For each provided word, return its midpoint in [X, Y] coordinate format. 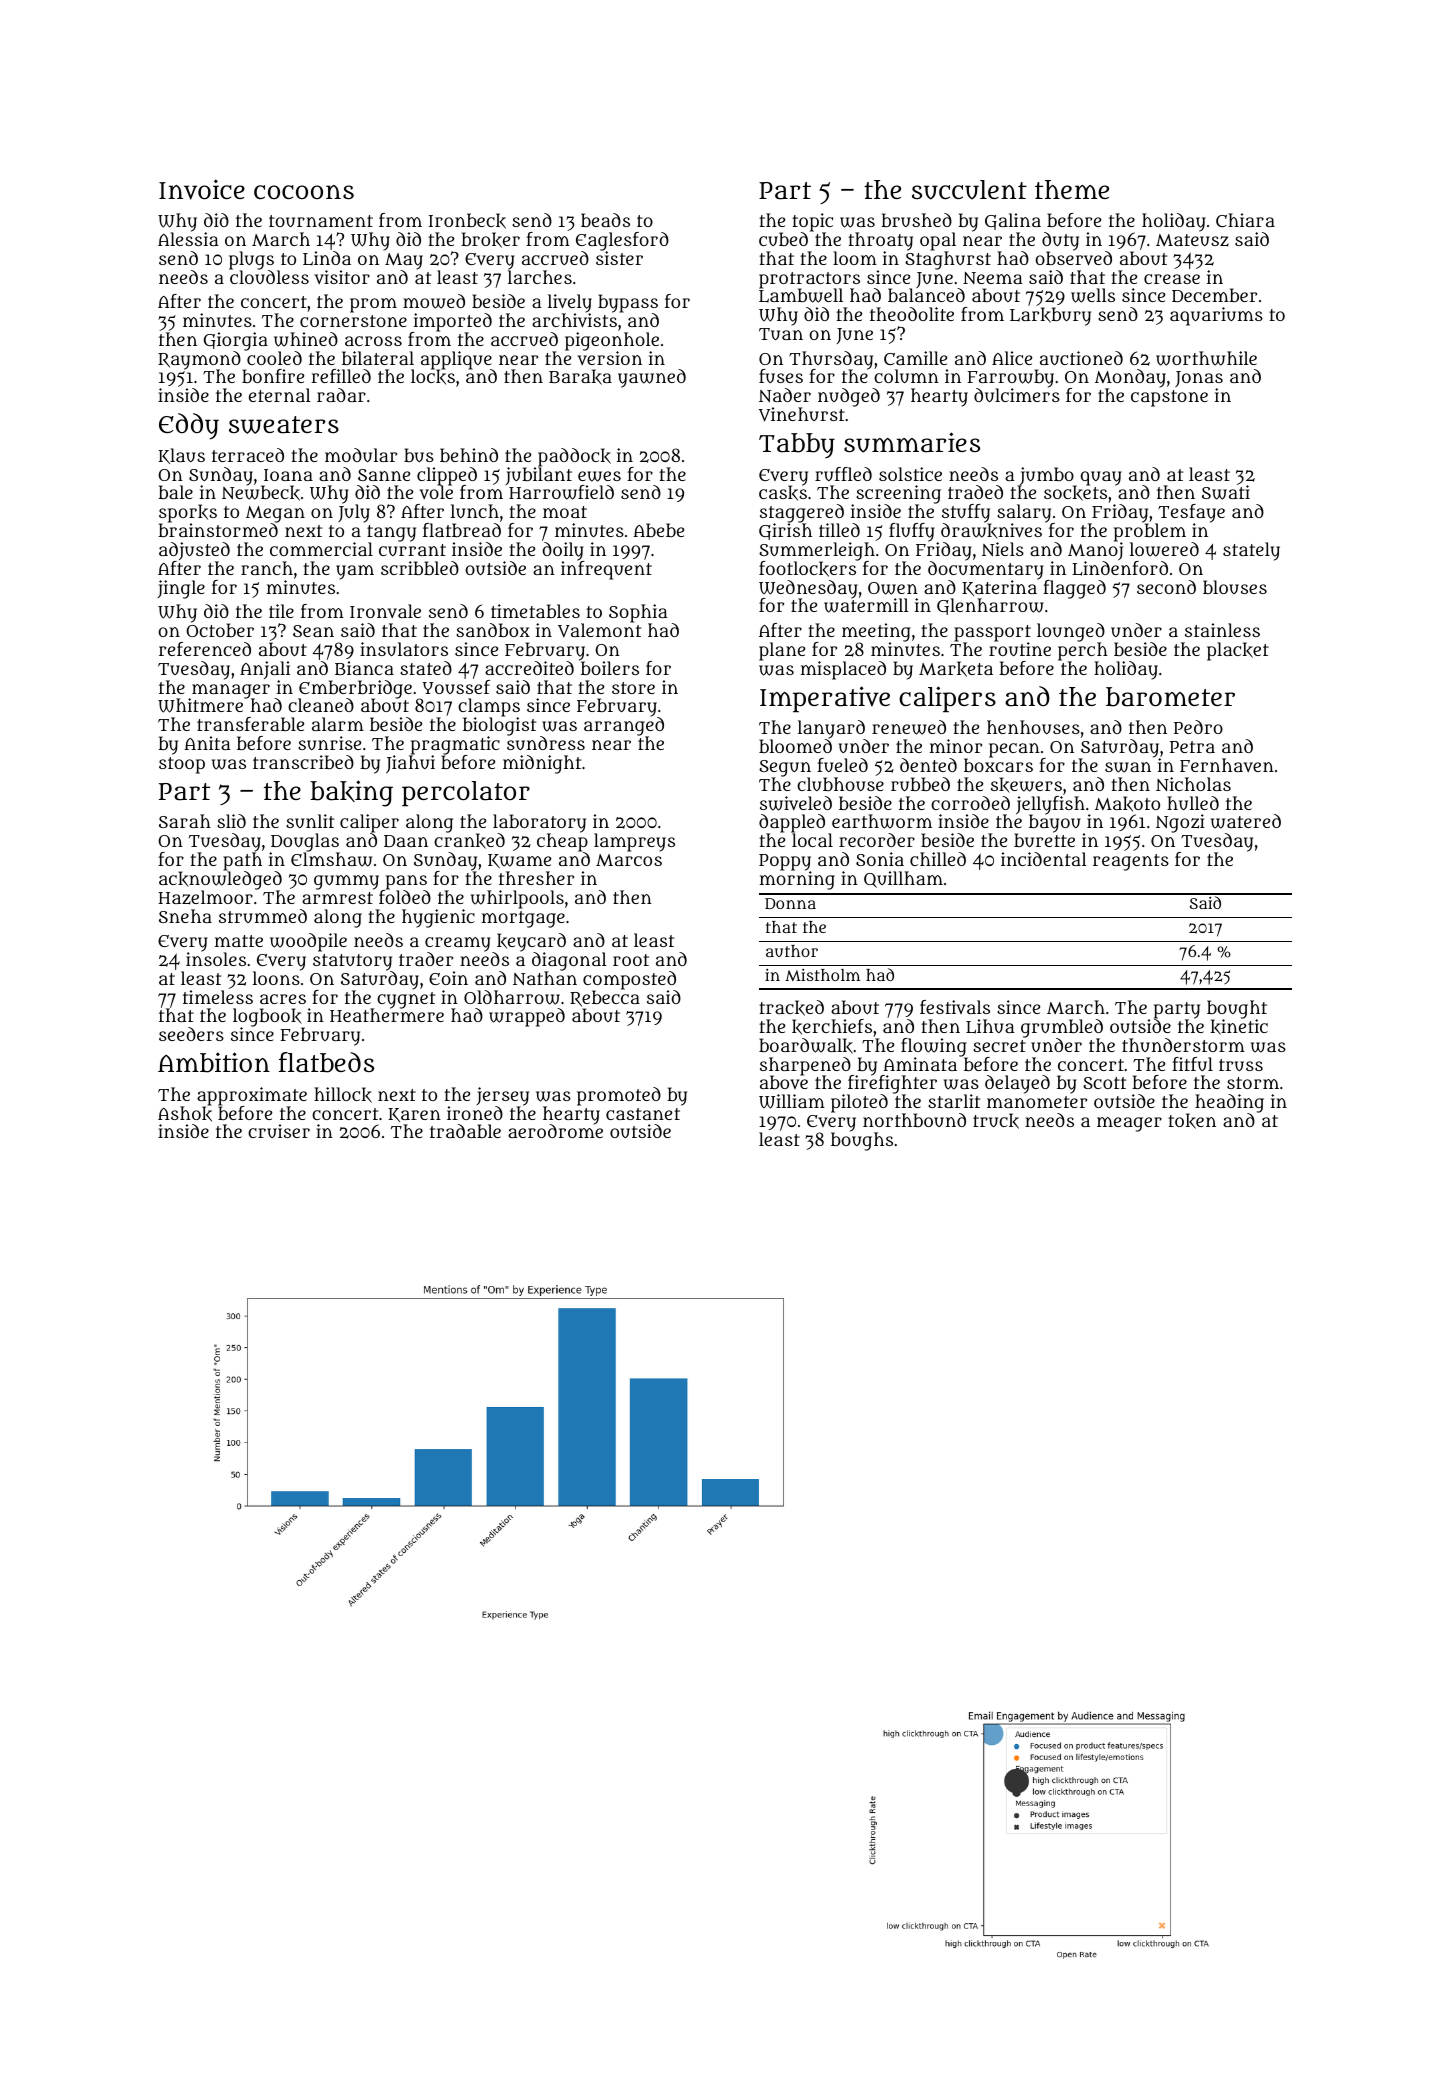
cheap [562, 843]
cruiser [279, 1131]
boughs [862, 1142]
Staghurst [948, 260]
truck [996, 1121]
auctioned [1081, 358]
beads [605, 220]
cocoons [304, 192]
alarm [338, 724]
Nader [785, 395]
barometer [1170, 697]
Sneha [185, 916]
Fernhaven [1227, 765]
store [633, 688]
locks [433, 377]
